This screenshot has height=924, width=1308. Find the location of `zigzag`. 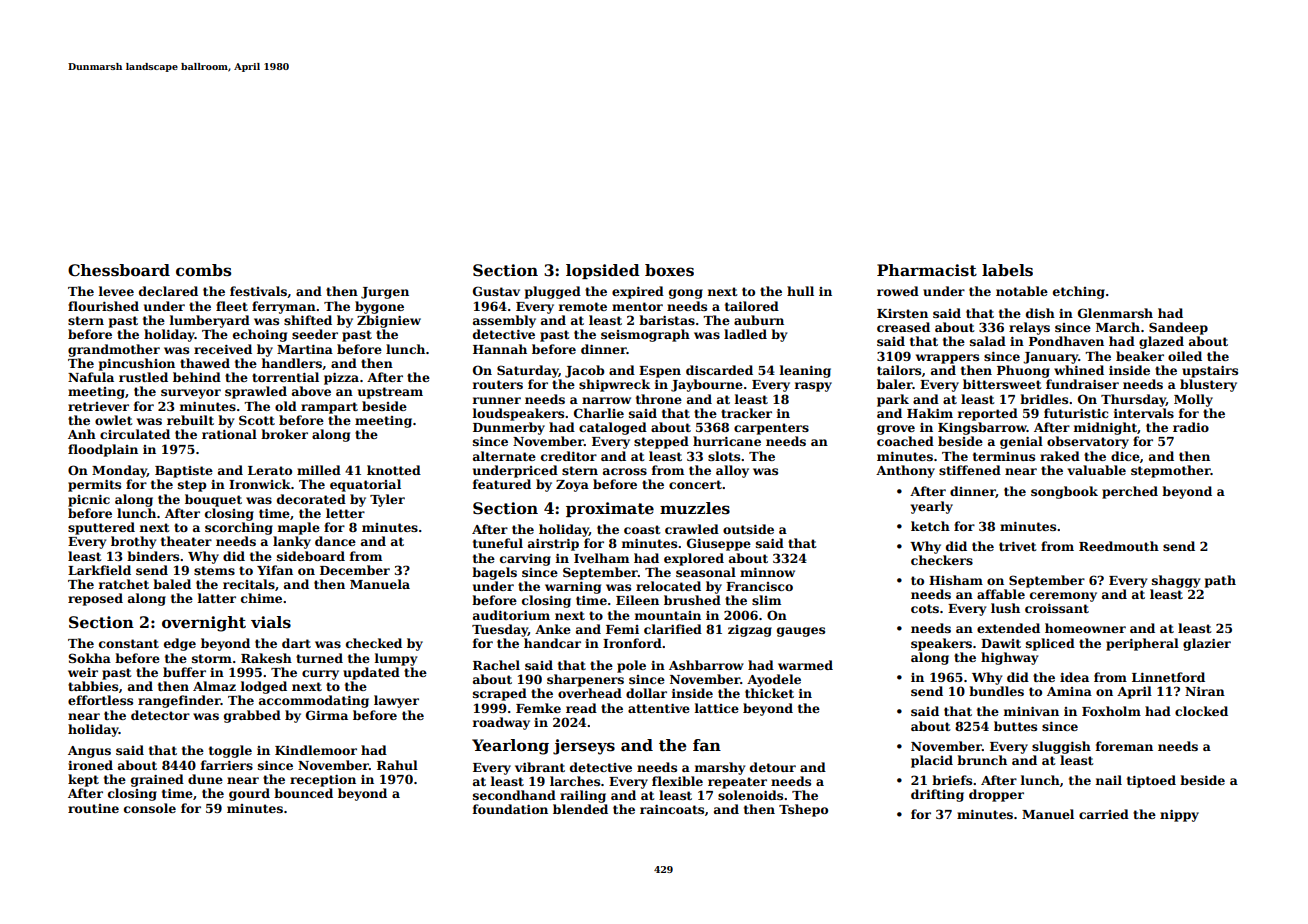

zigzag is located at coordinates (750, 631).
